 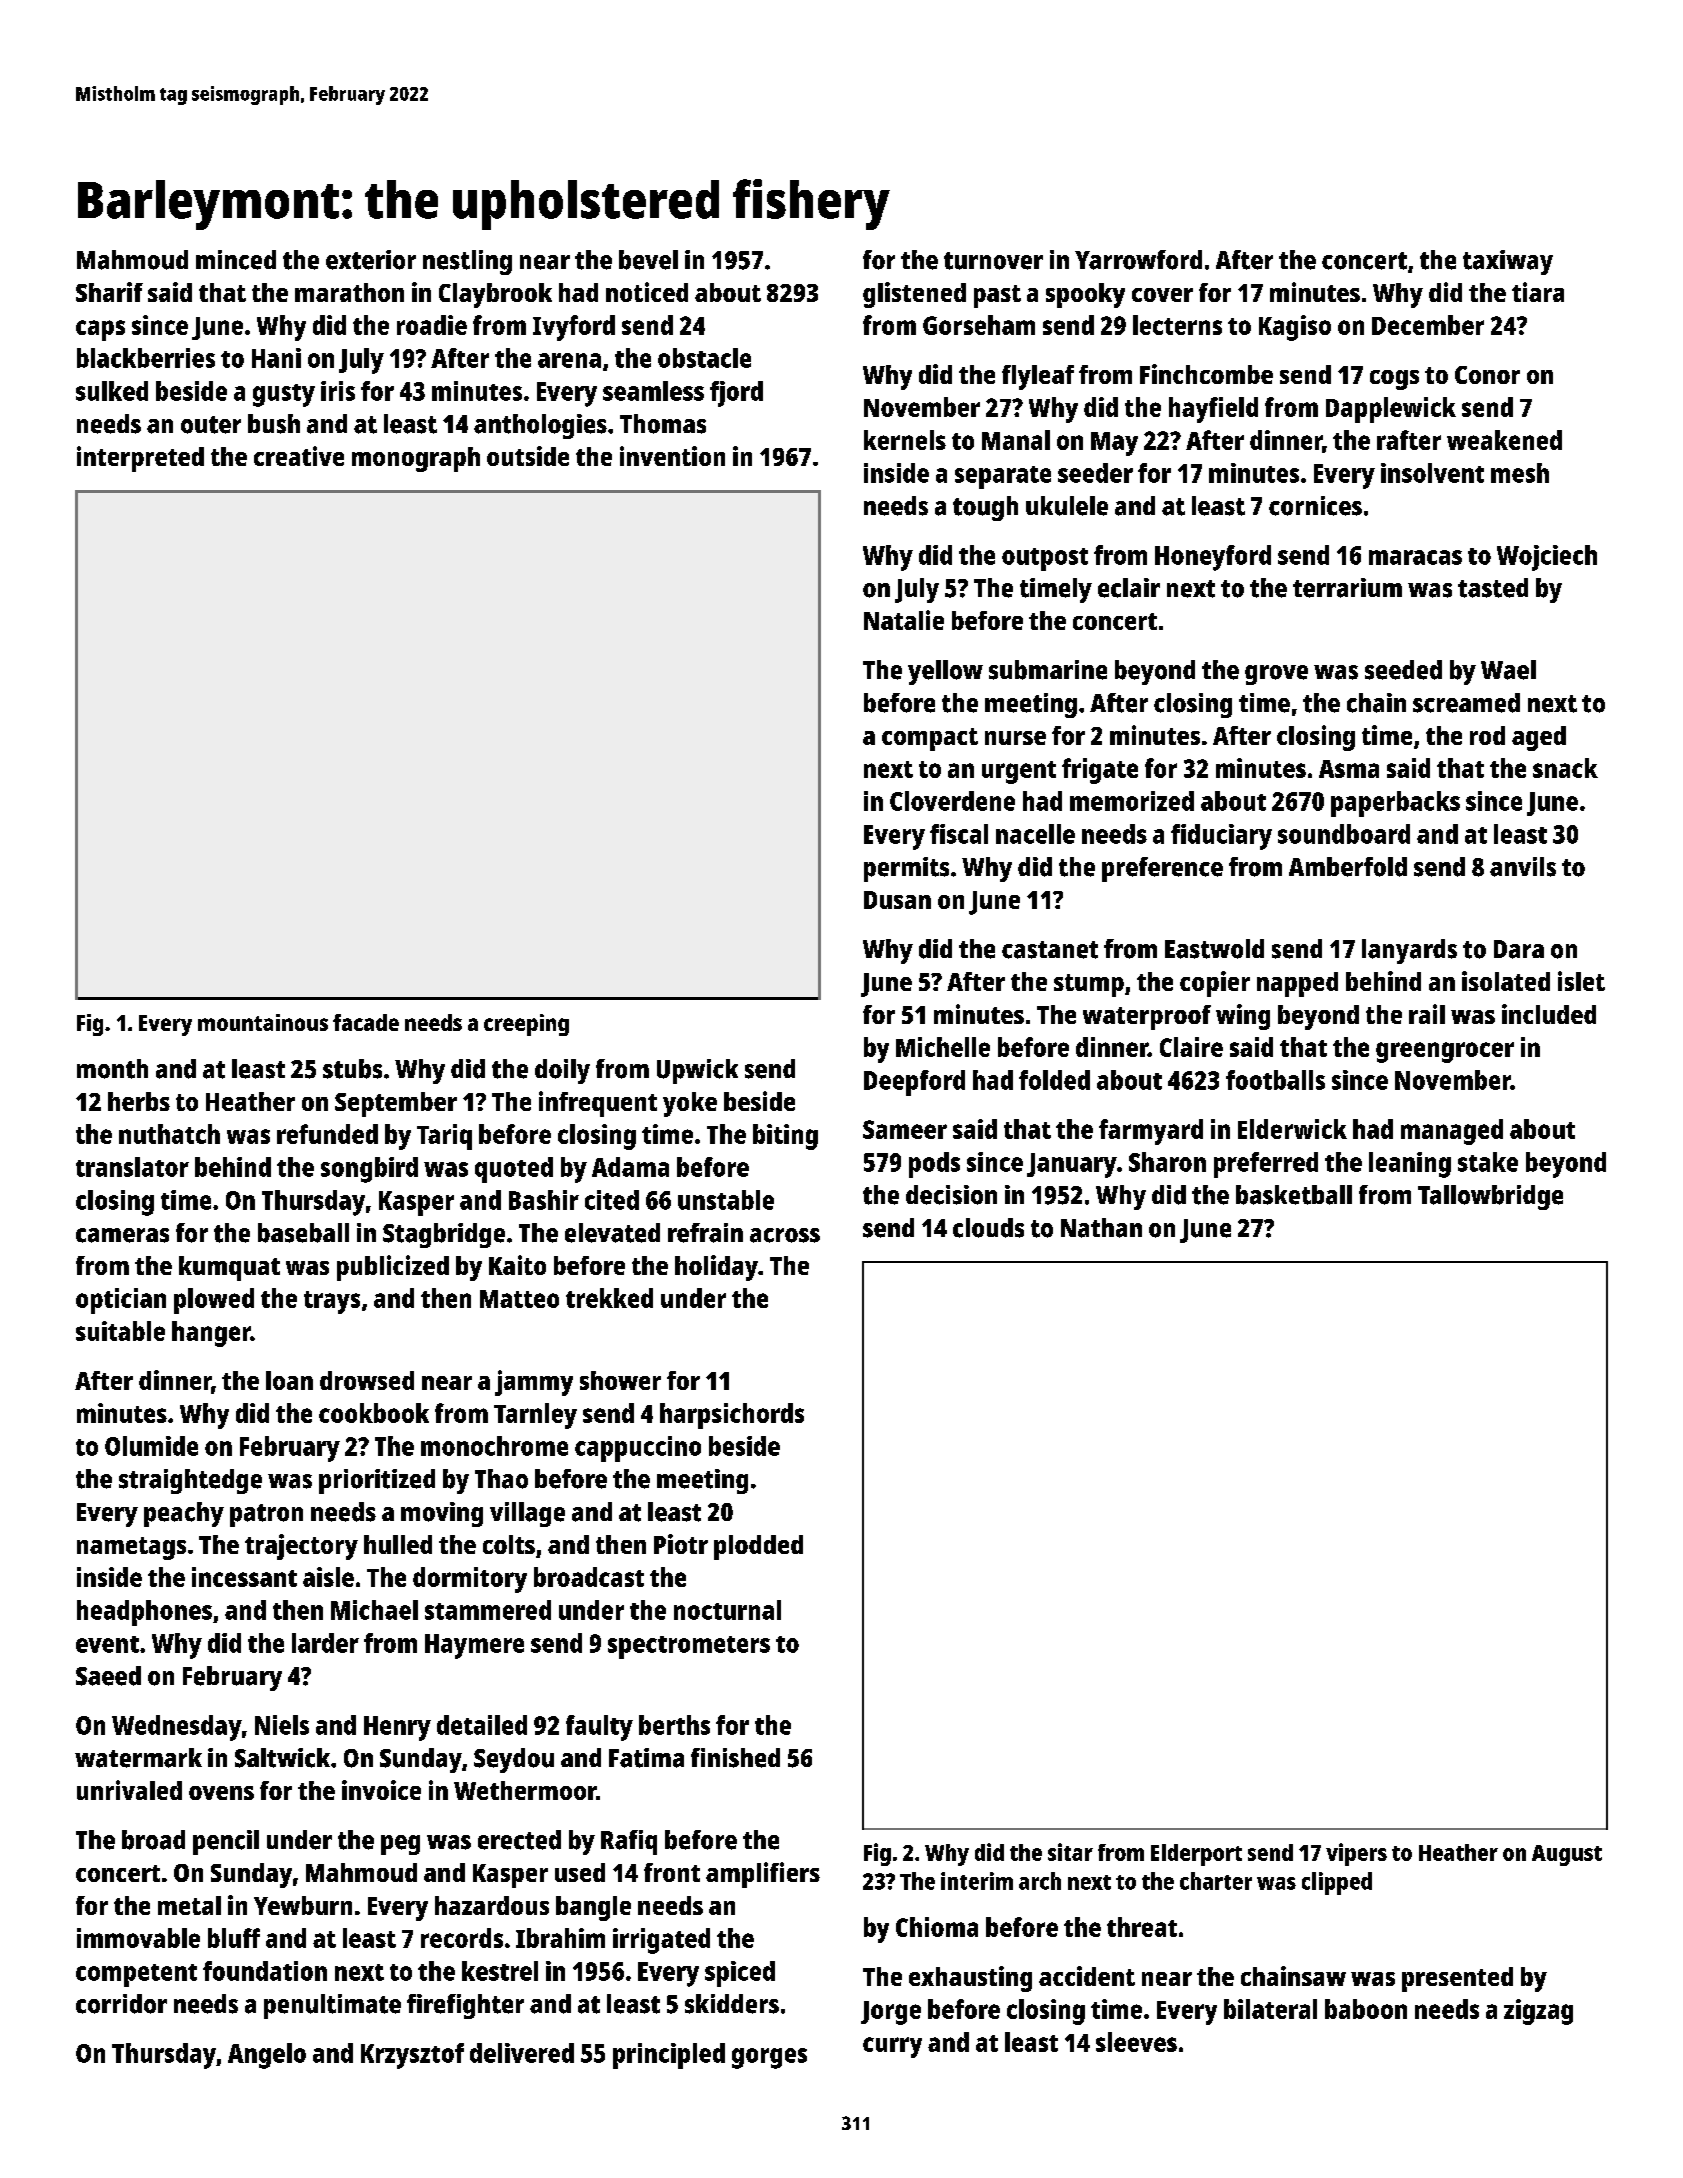 What do you see at coordinates (697, 1071) in the screenshot?
I see `Upwick` at bounding box center [697, 1071].
